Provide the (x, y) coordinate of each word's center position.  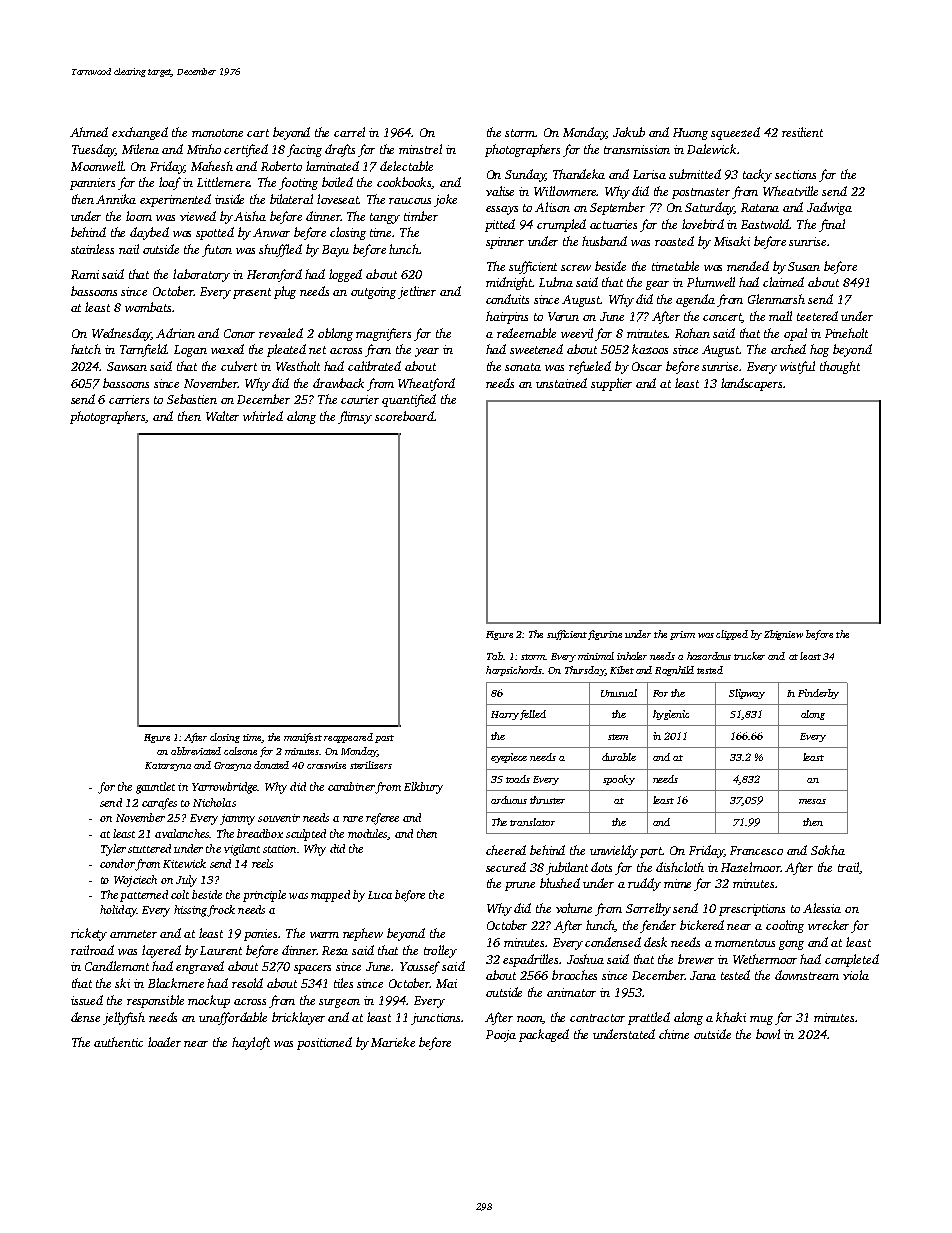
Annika (116, 199)
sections (795, 174)
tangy (385, 218)
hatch (86, 349)
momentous (745, 943)
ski (122, 983)
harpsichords (514, 671)
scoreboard (404, 416)
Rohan (692, 333)
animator (571, 992)
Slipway (747, 694)
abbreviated (196, 751)
